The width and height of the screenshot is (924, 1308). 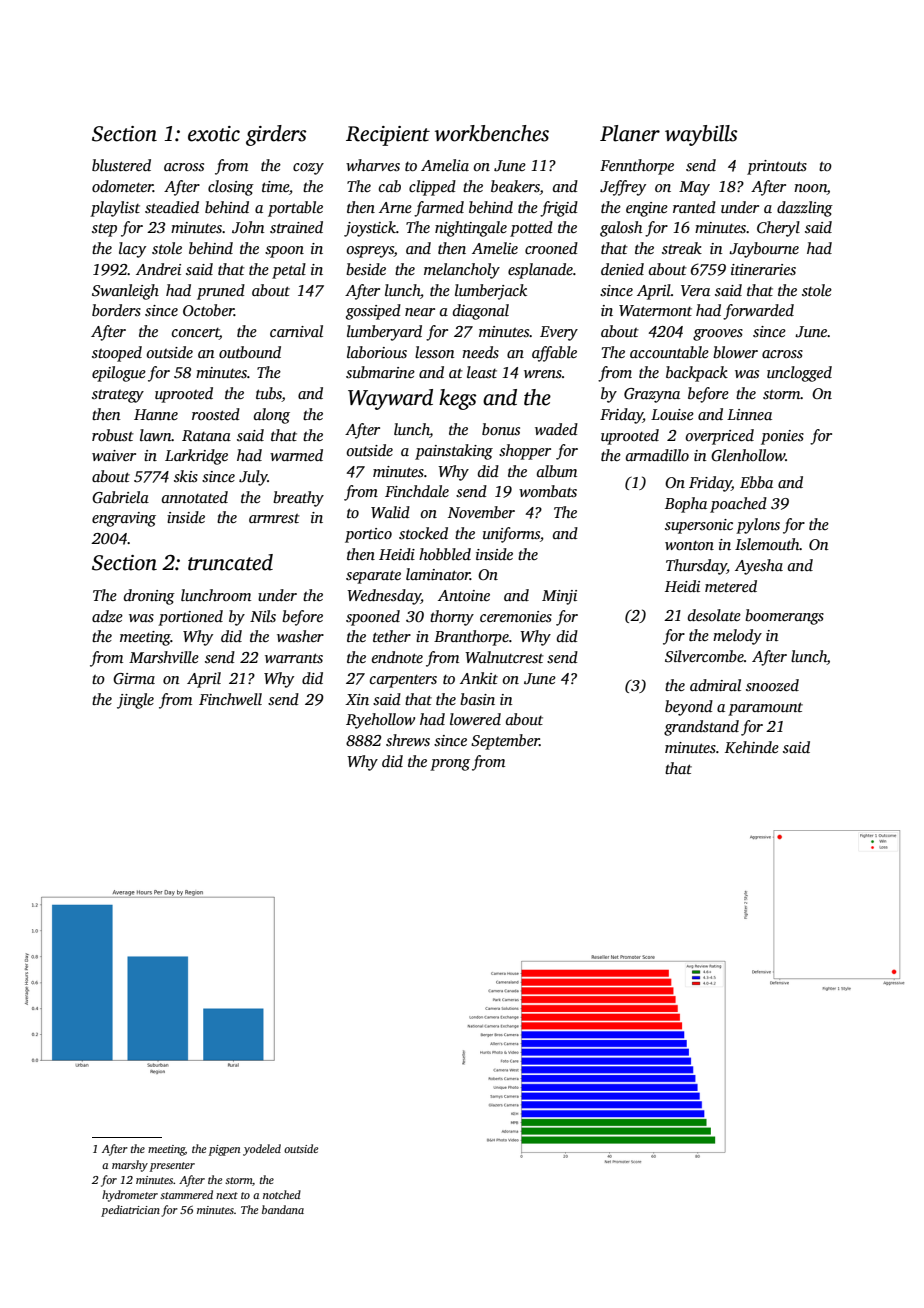 What do you see at coordinates (799, 374) in the screenshot?
I see `unclogged` at bounding box center [799, 374].
